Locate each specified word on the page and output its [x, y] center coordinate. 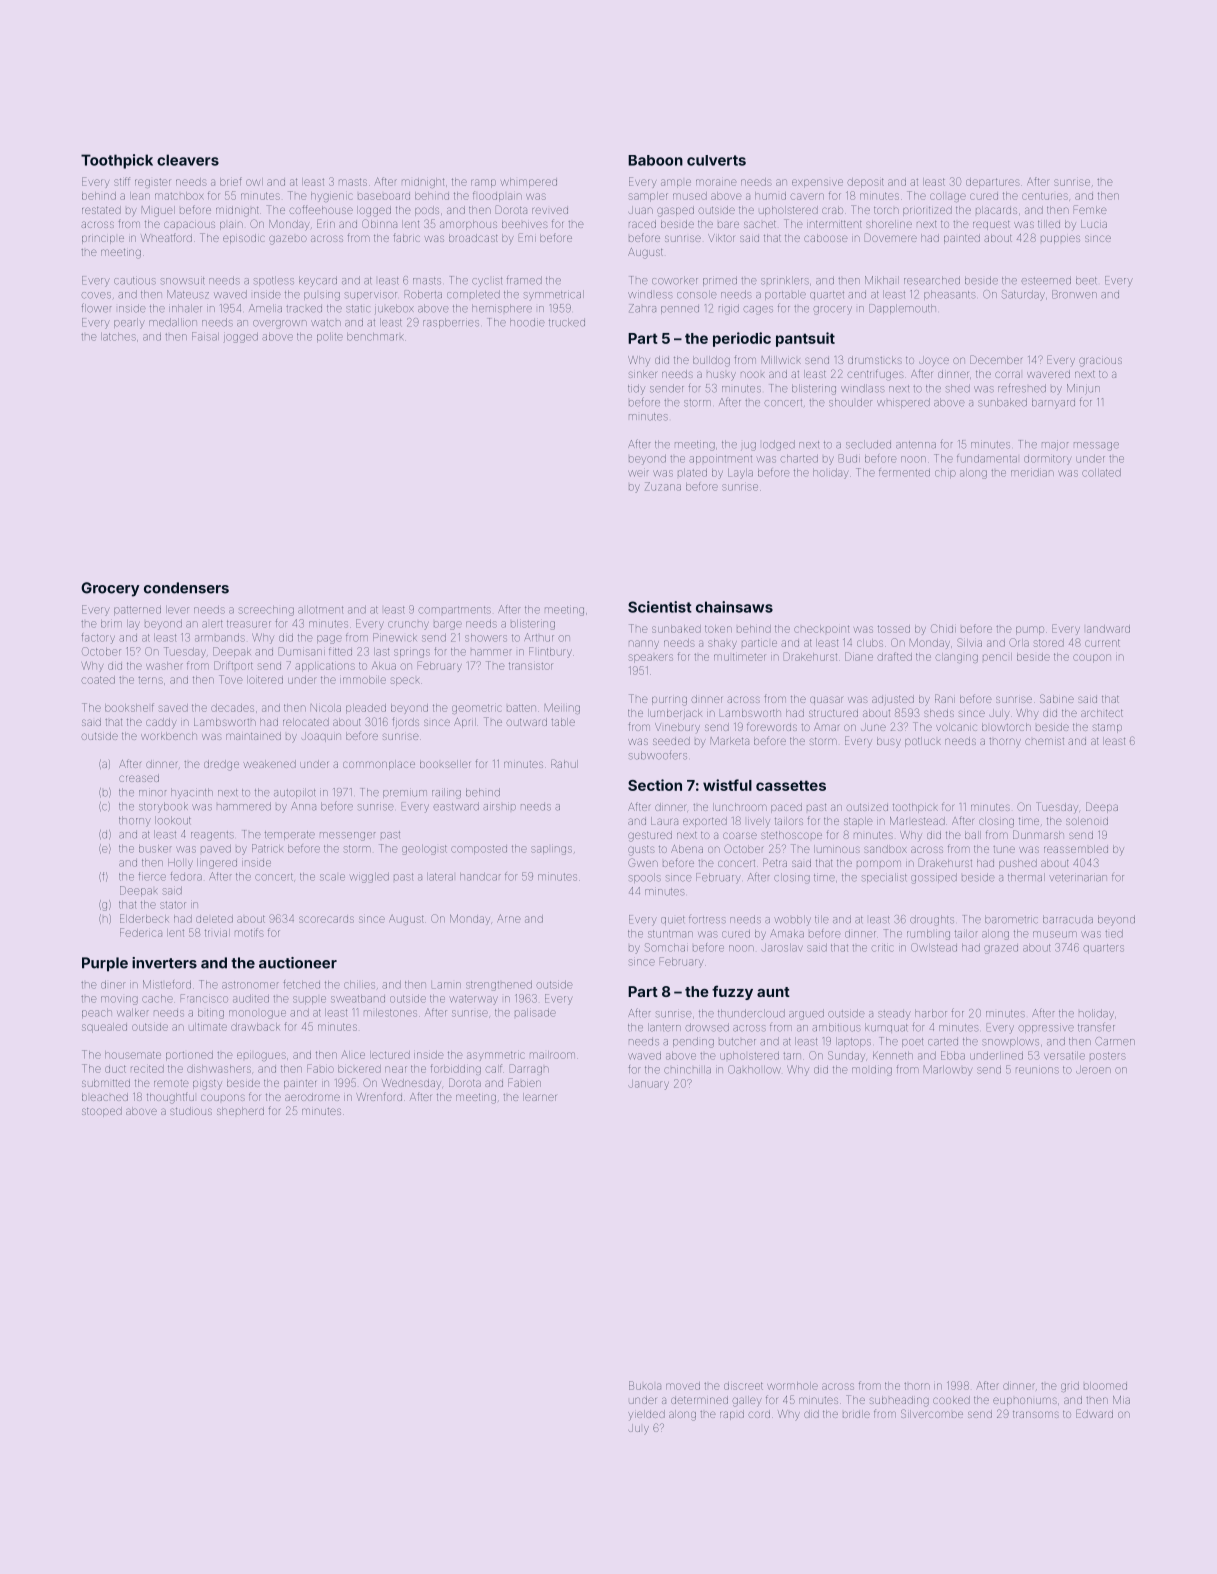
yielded [646, 1415]
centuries [1045, 196]
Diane [859, 656]
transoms [1036, 1414]
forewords [772, 726]
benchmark [375, 337]
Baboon [655, 160]
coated [98, 680]
